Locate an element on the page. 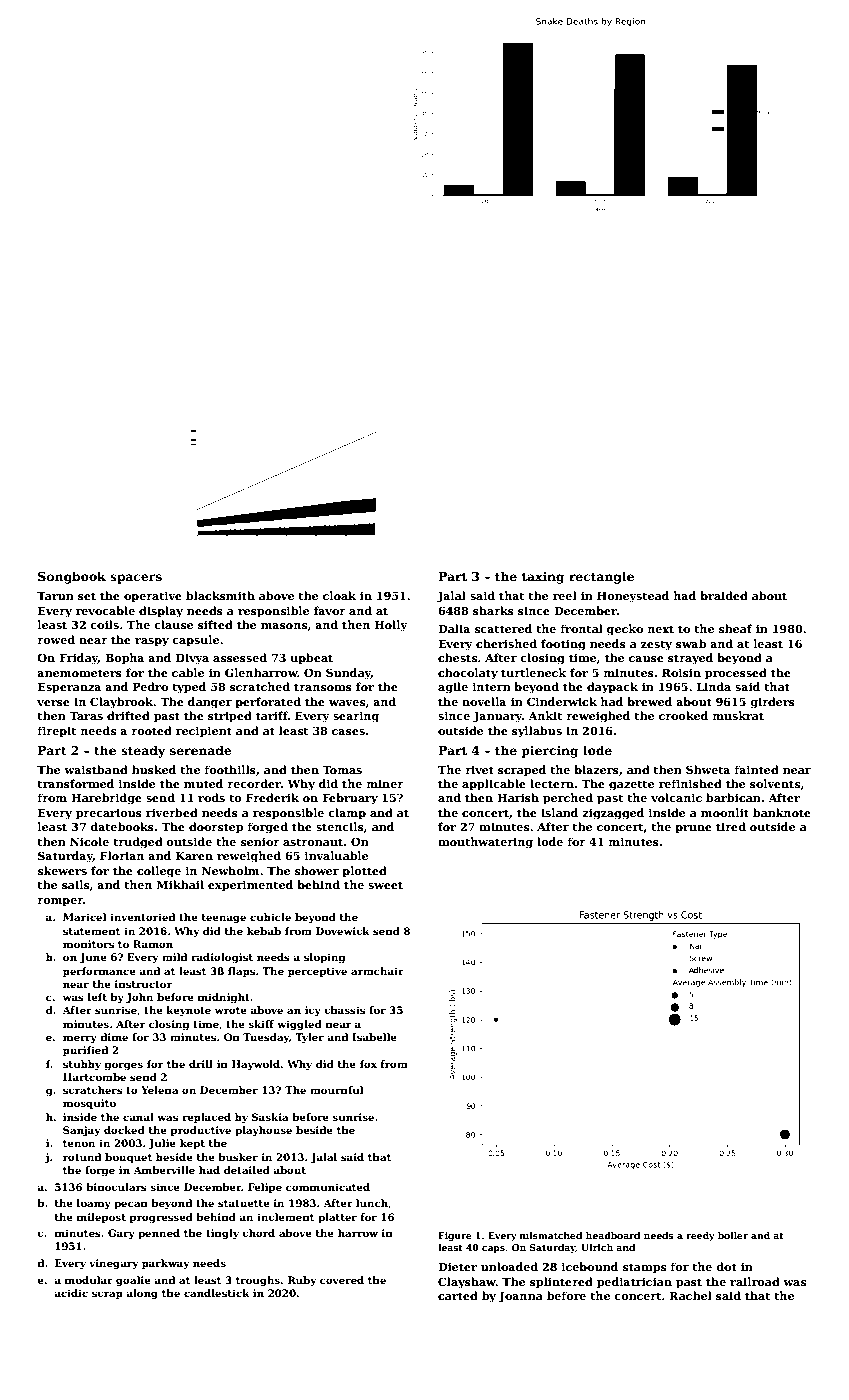  spacers is located at coordinates (136, 579).
